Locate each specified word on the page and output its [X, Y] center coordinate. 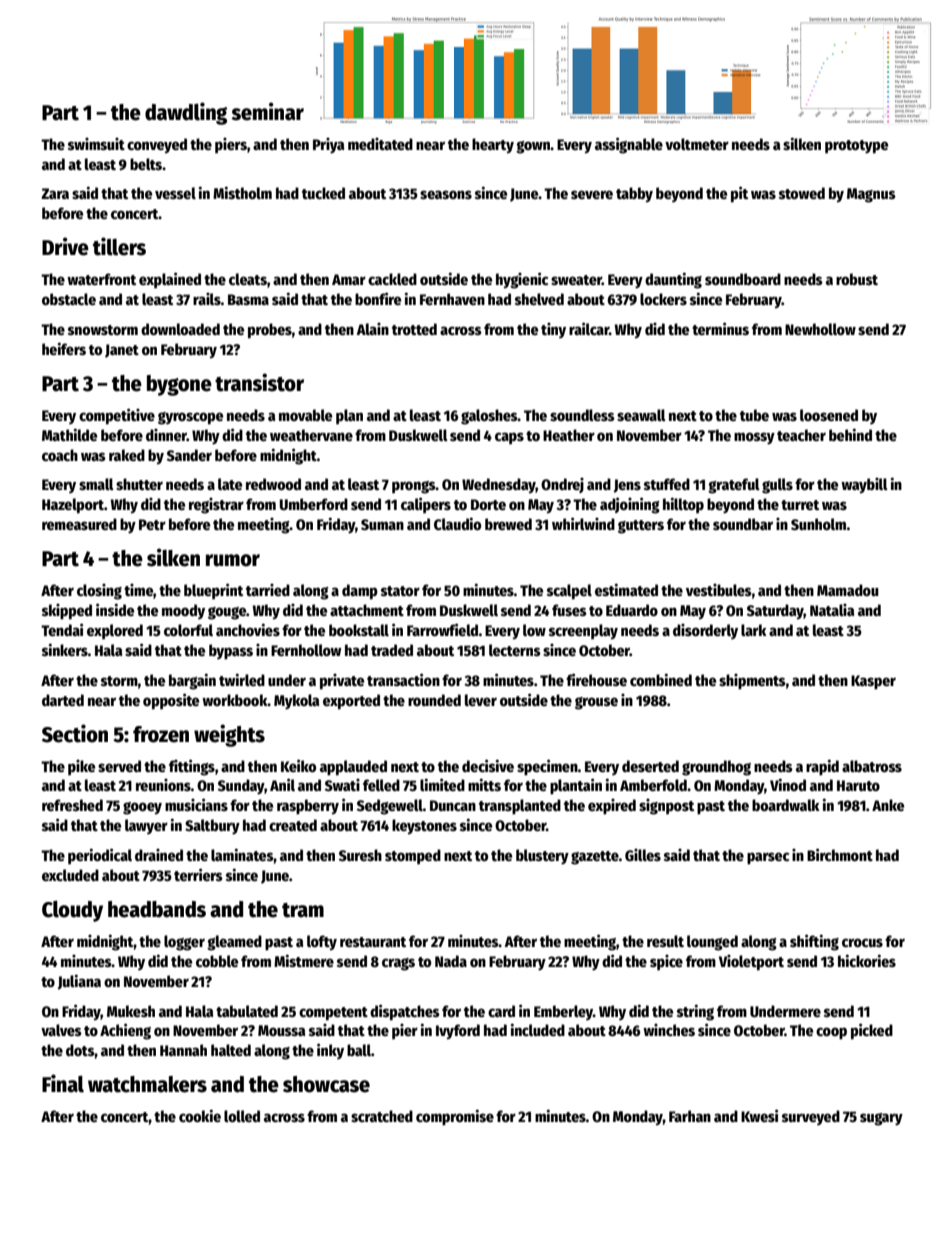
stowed [802, 193]
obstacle [69, 299]
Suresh [360, 855]
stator [400, 591]
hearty [493, 146]
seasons [446, 194]
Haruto [858, 785]
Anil [282, 784]
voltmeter [697, 144]
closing [99, 592]
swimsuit [96, 144]
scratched [382, 1116]
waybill [864, 486]
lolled [242, 1116]
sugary [881, 1119]
